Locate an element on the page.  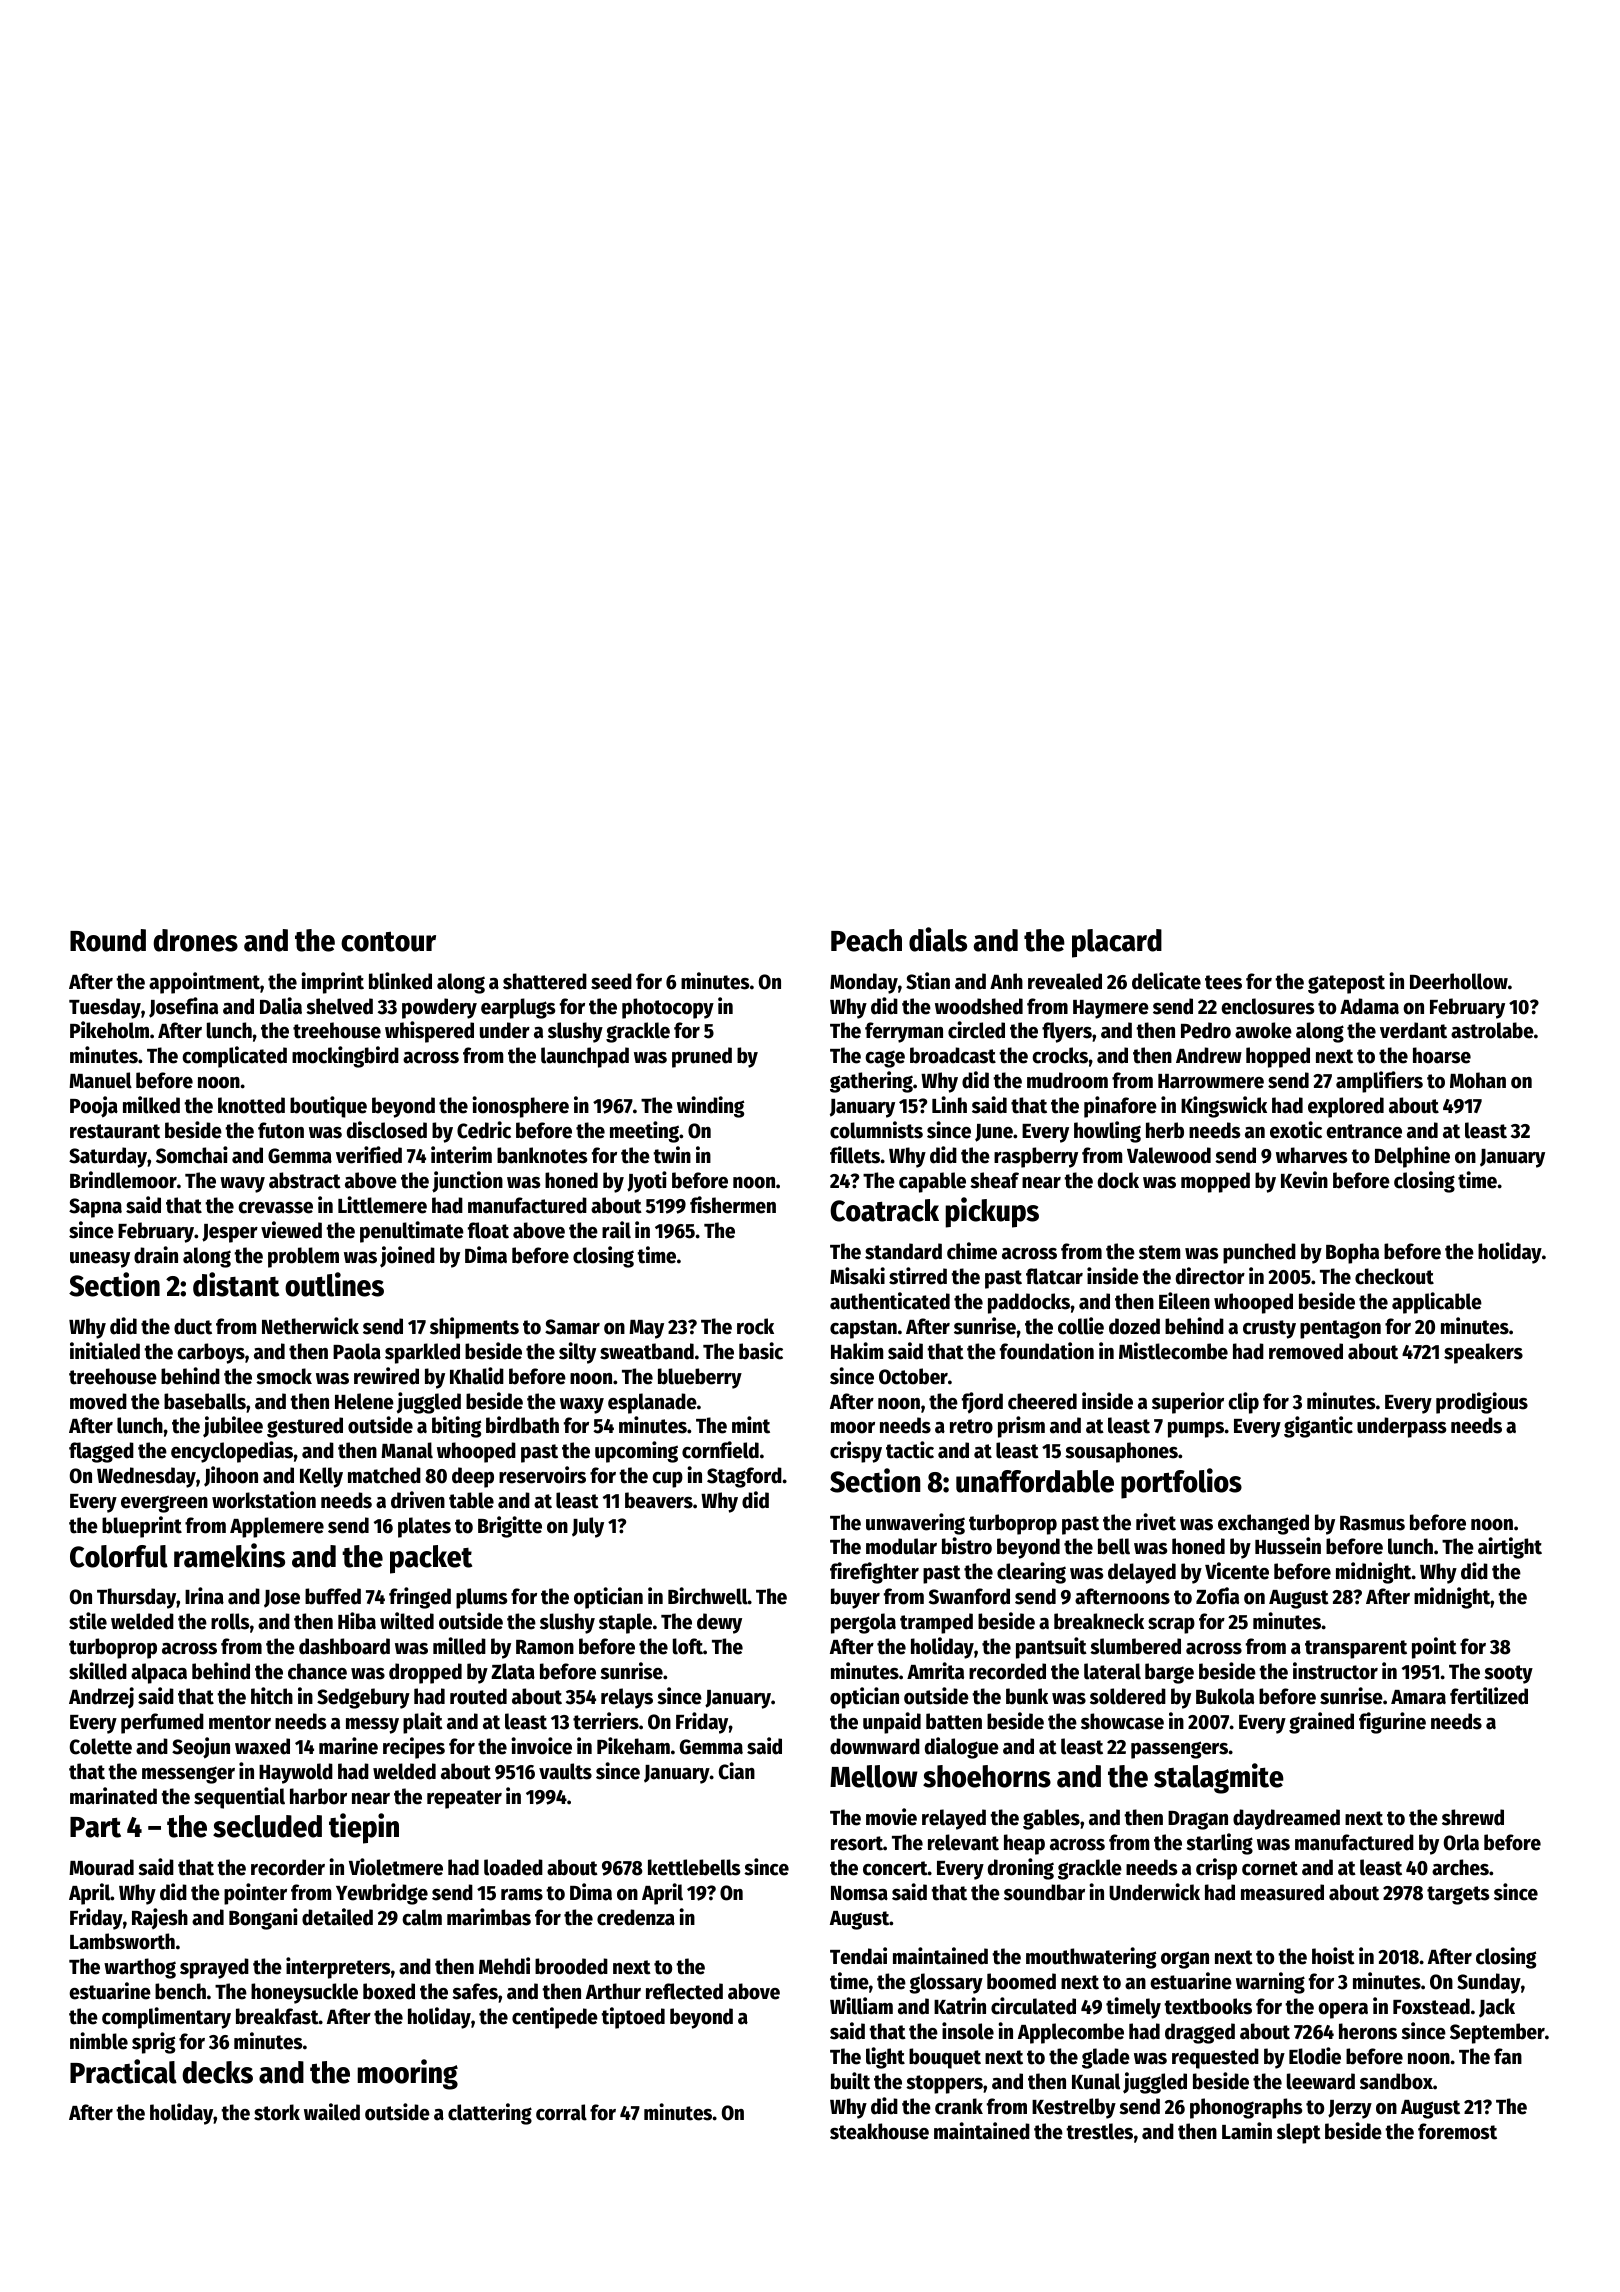
wailed is located at coordinates (332, 2112).
